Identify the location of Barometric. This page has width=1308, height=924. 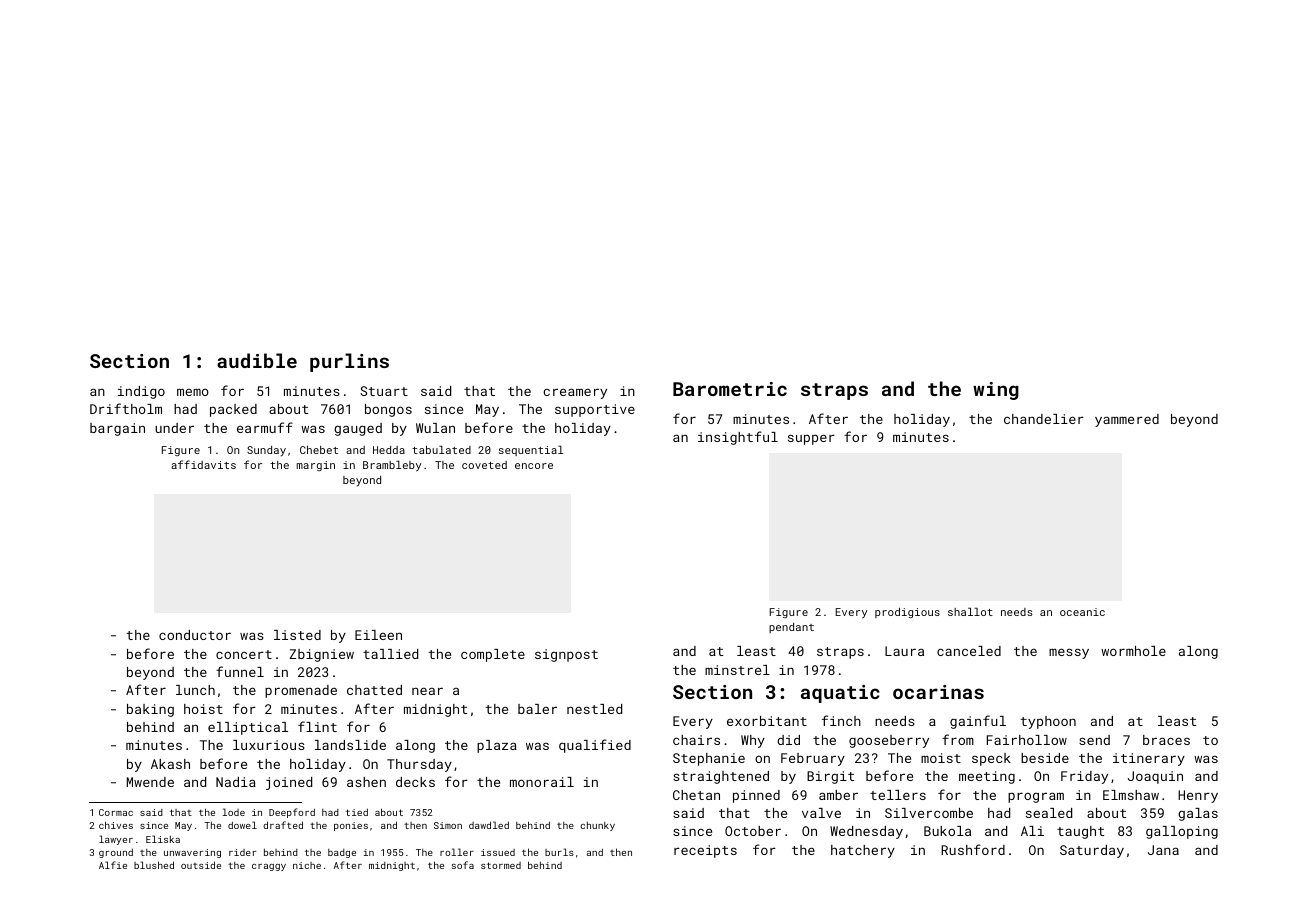
(730, 389).
